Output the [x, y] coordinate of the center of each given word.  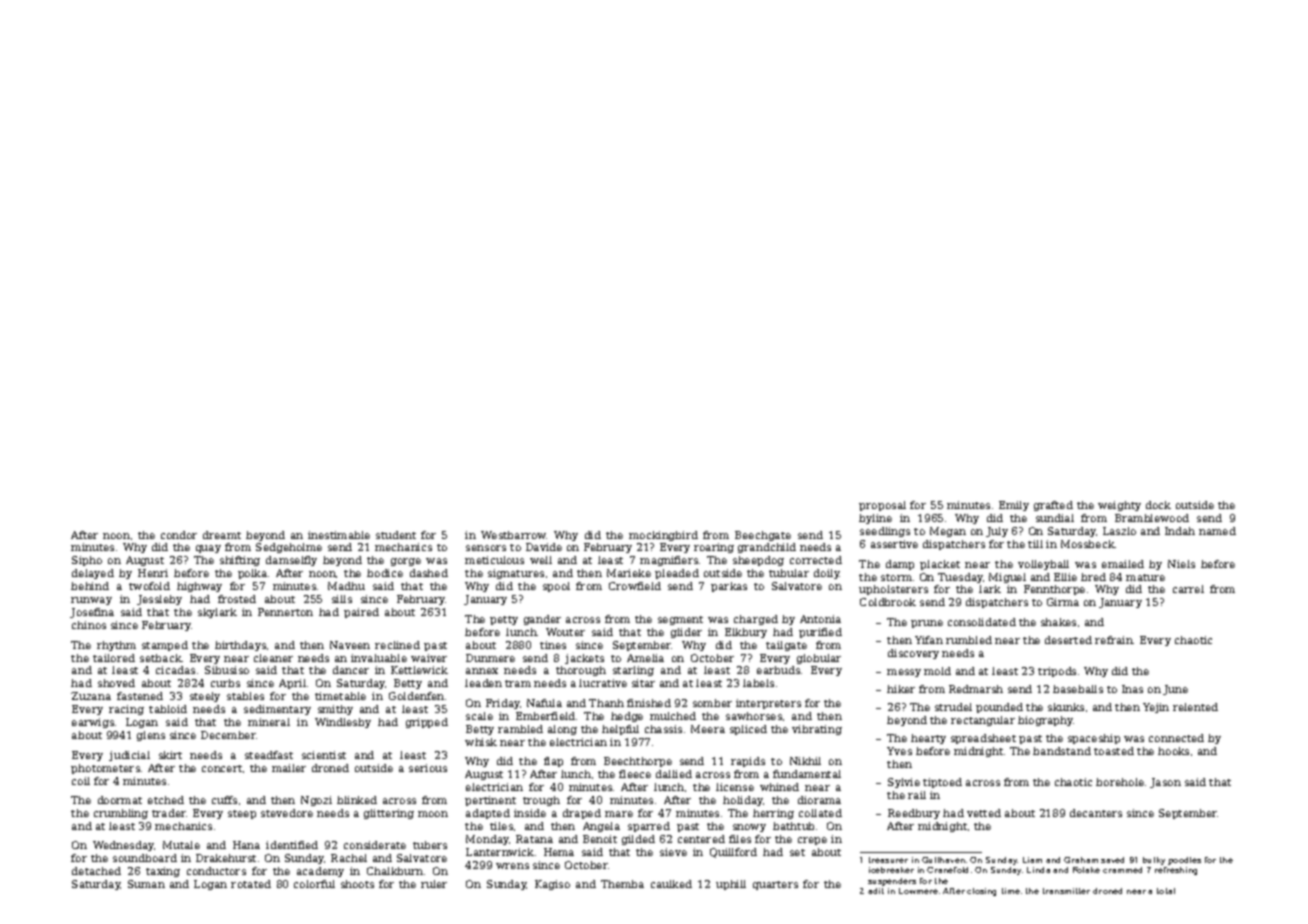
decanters [1096, 813]
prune [927, 624]
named [1217, 531]
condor [179, 535]
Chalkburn [395, 871]
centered [701, 839]
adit [876, 891]
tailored [114, 658]
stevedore [287, 813]
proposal [882, 506]
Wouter [565, 632]
